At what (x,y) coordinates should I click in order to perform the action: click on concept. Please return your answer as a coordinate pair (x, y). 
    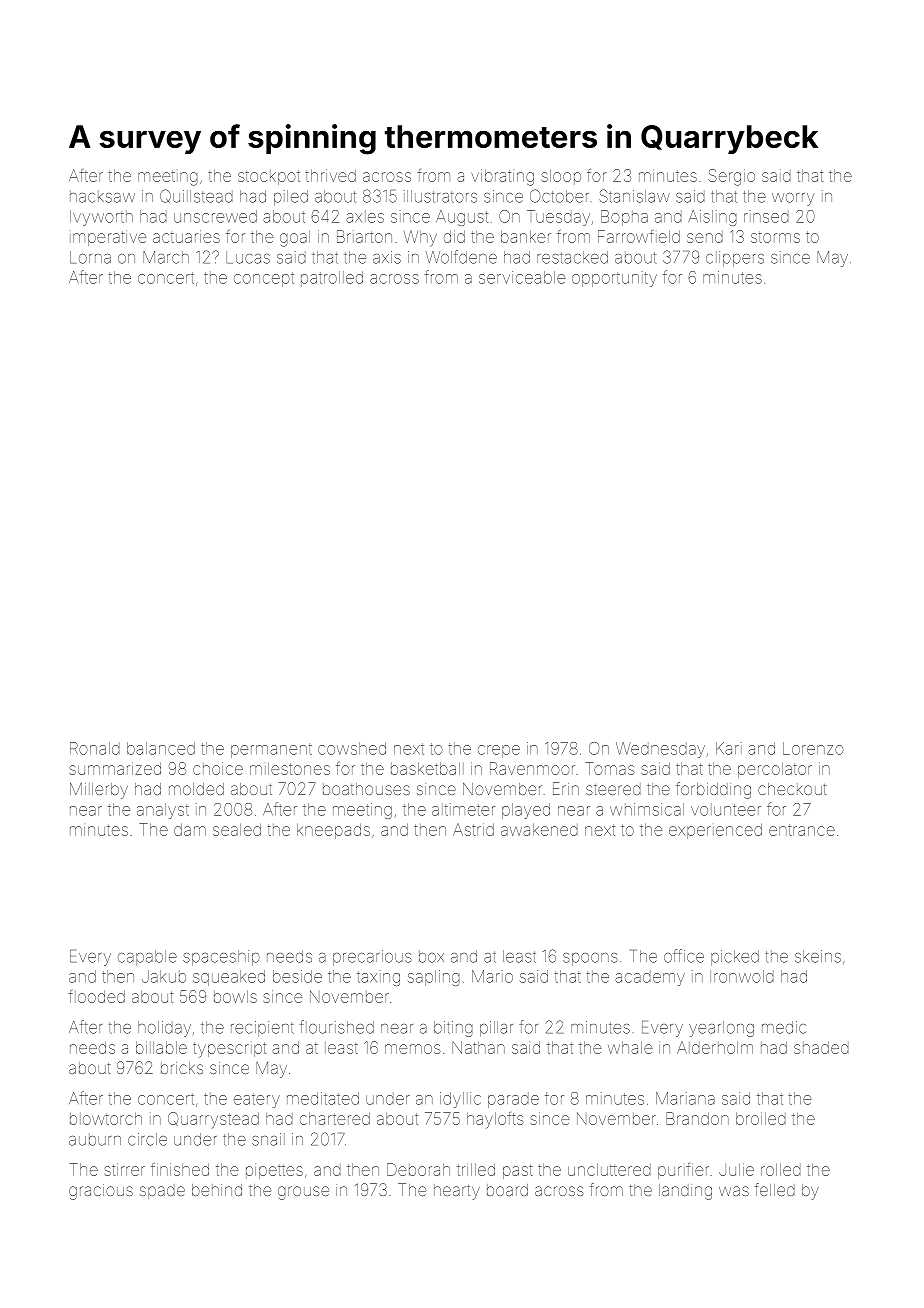
    Looking at the image, I should click on (264, 279).
